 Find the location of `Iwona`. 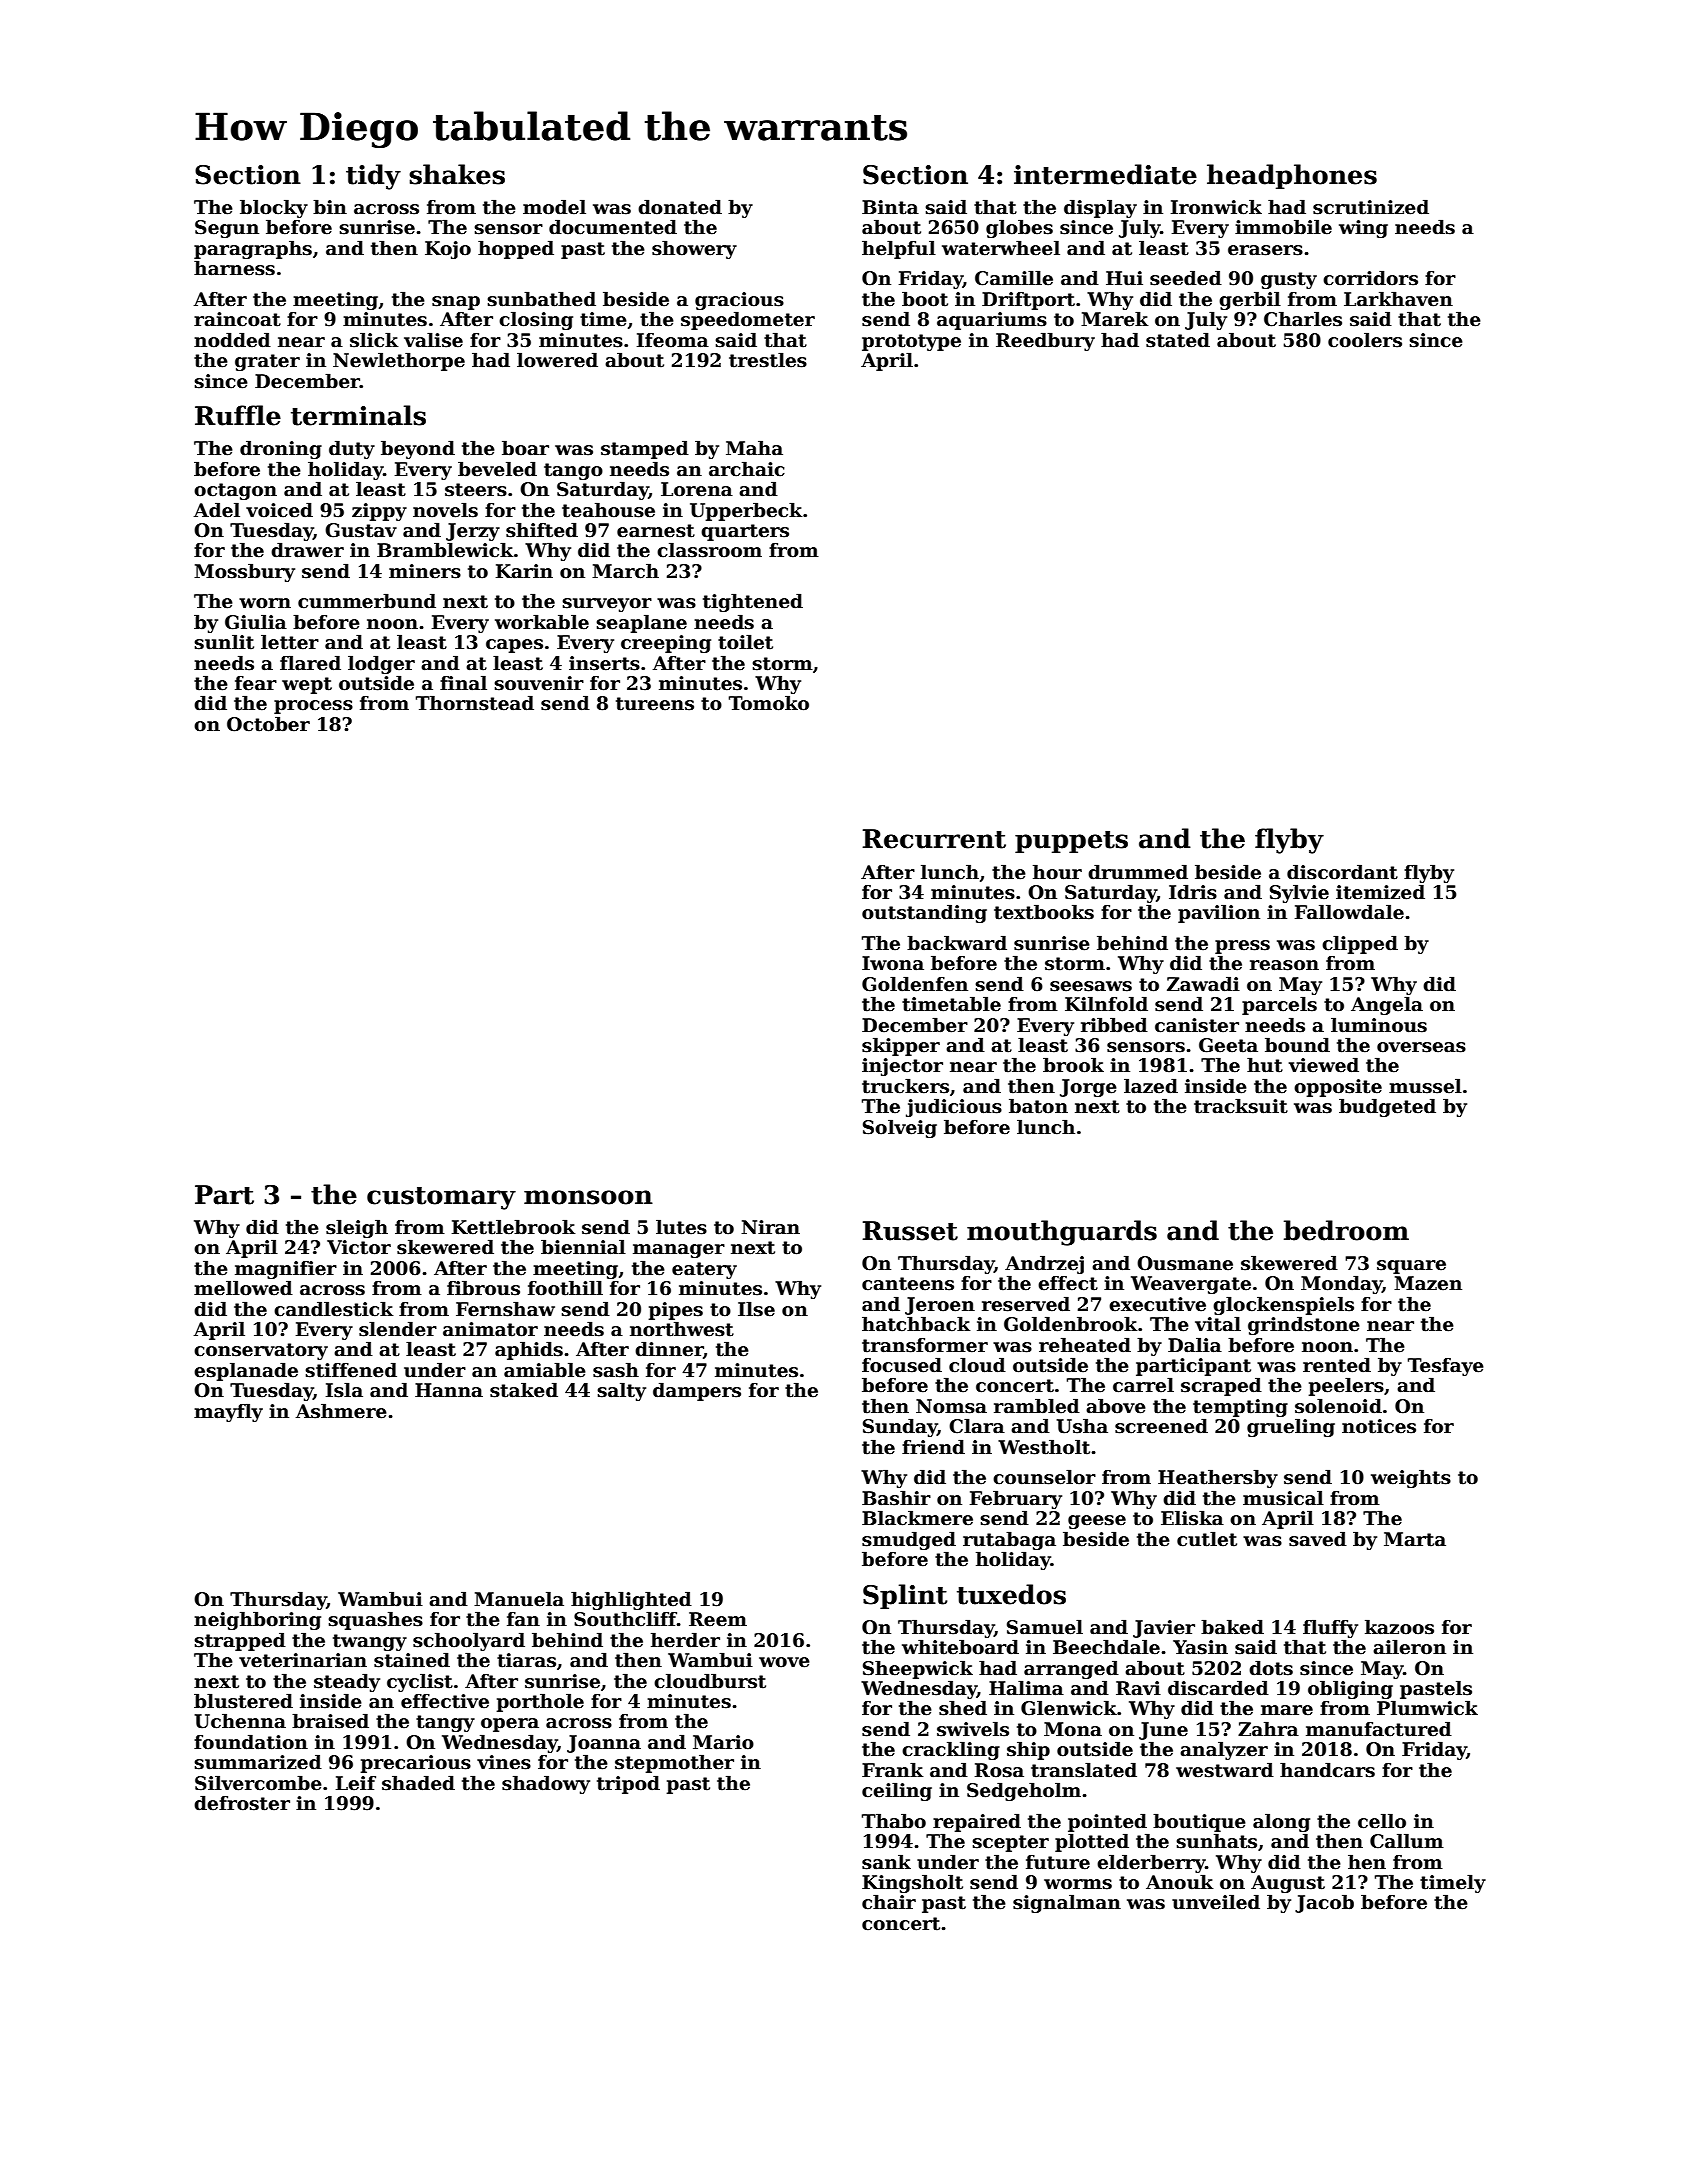

Iwona is located at coordinates (893, 963).
